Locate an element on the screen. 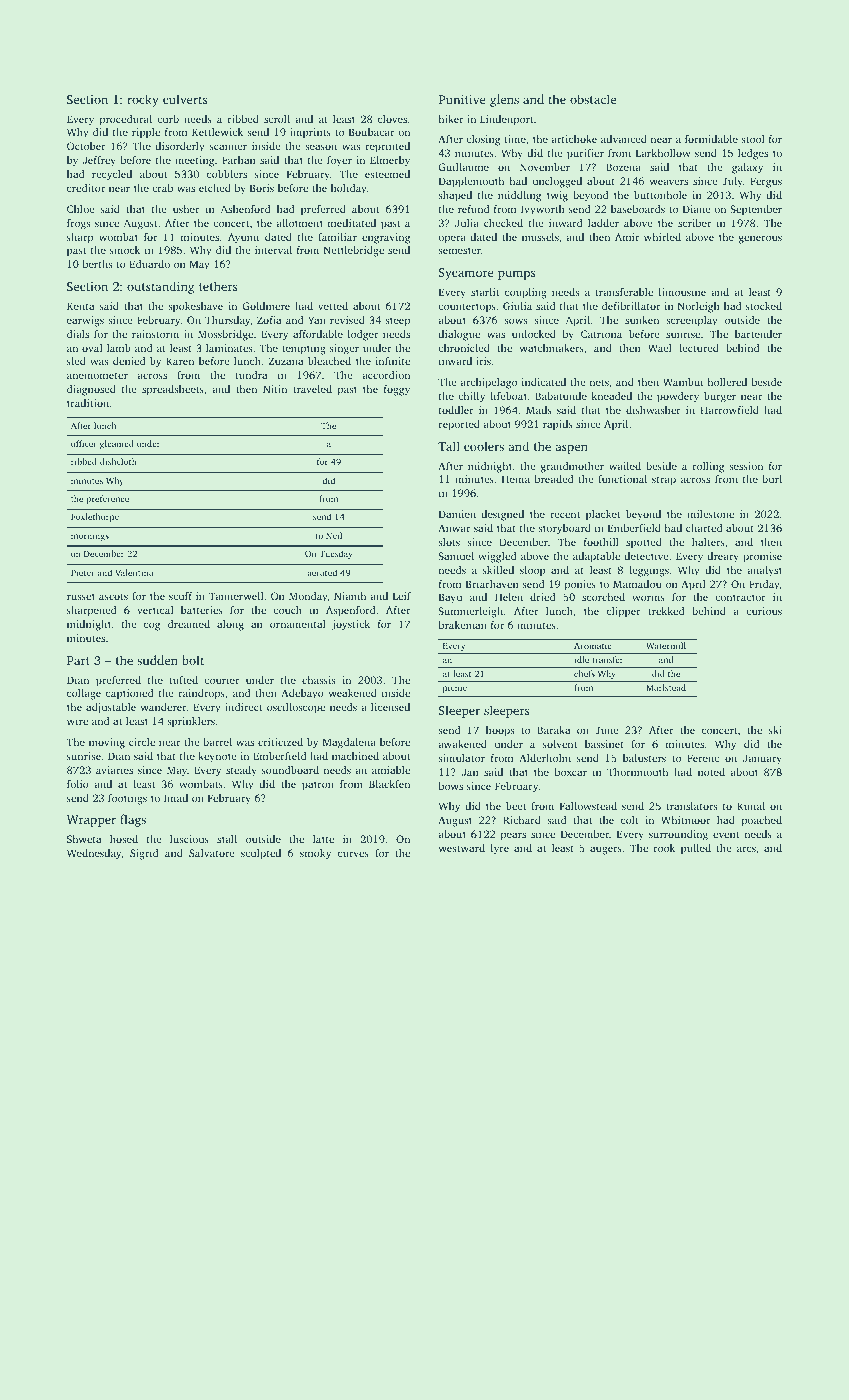  Nitin is located at coordinates (275, 389).
